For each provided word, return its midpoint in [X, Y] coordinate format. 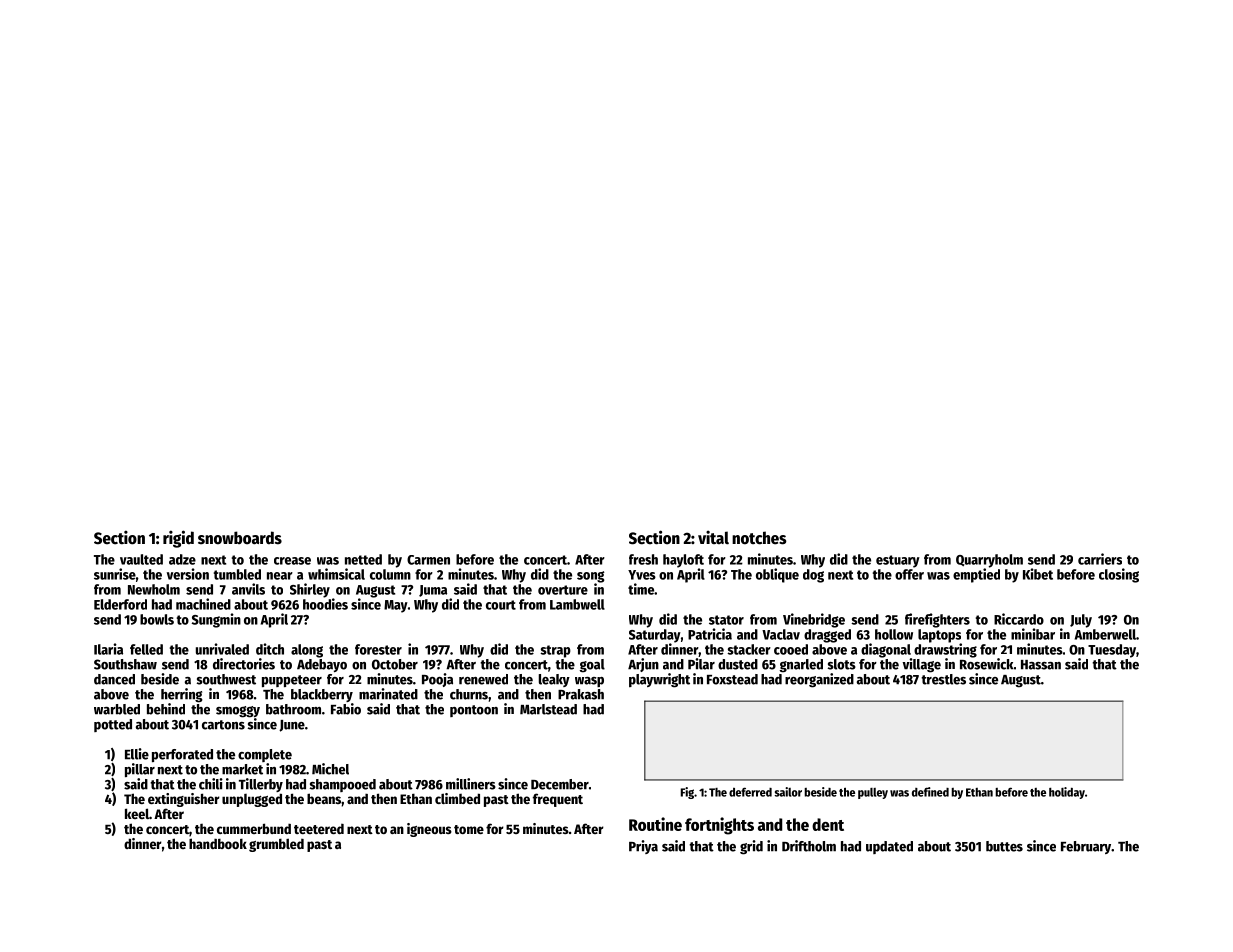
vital [713, 537]
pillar [140, 770]
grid [751, 847]
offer [909, 574]
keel [137, 813]
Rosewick [987, 664]
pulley [873, 793]
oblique [777, 575]
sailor [788, 792]
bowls [157, 619]
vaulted [141, 559]
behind [166, 709]
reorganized [819, 680]
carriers [1100, 559]
